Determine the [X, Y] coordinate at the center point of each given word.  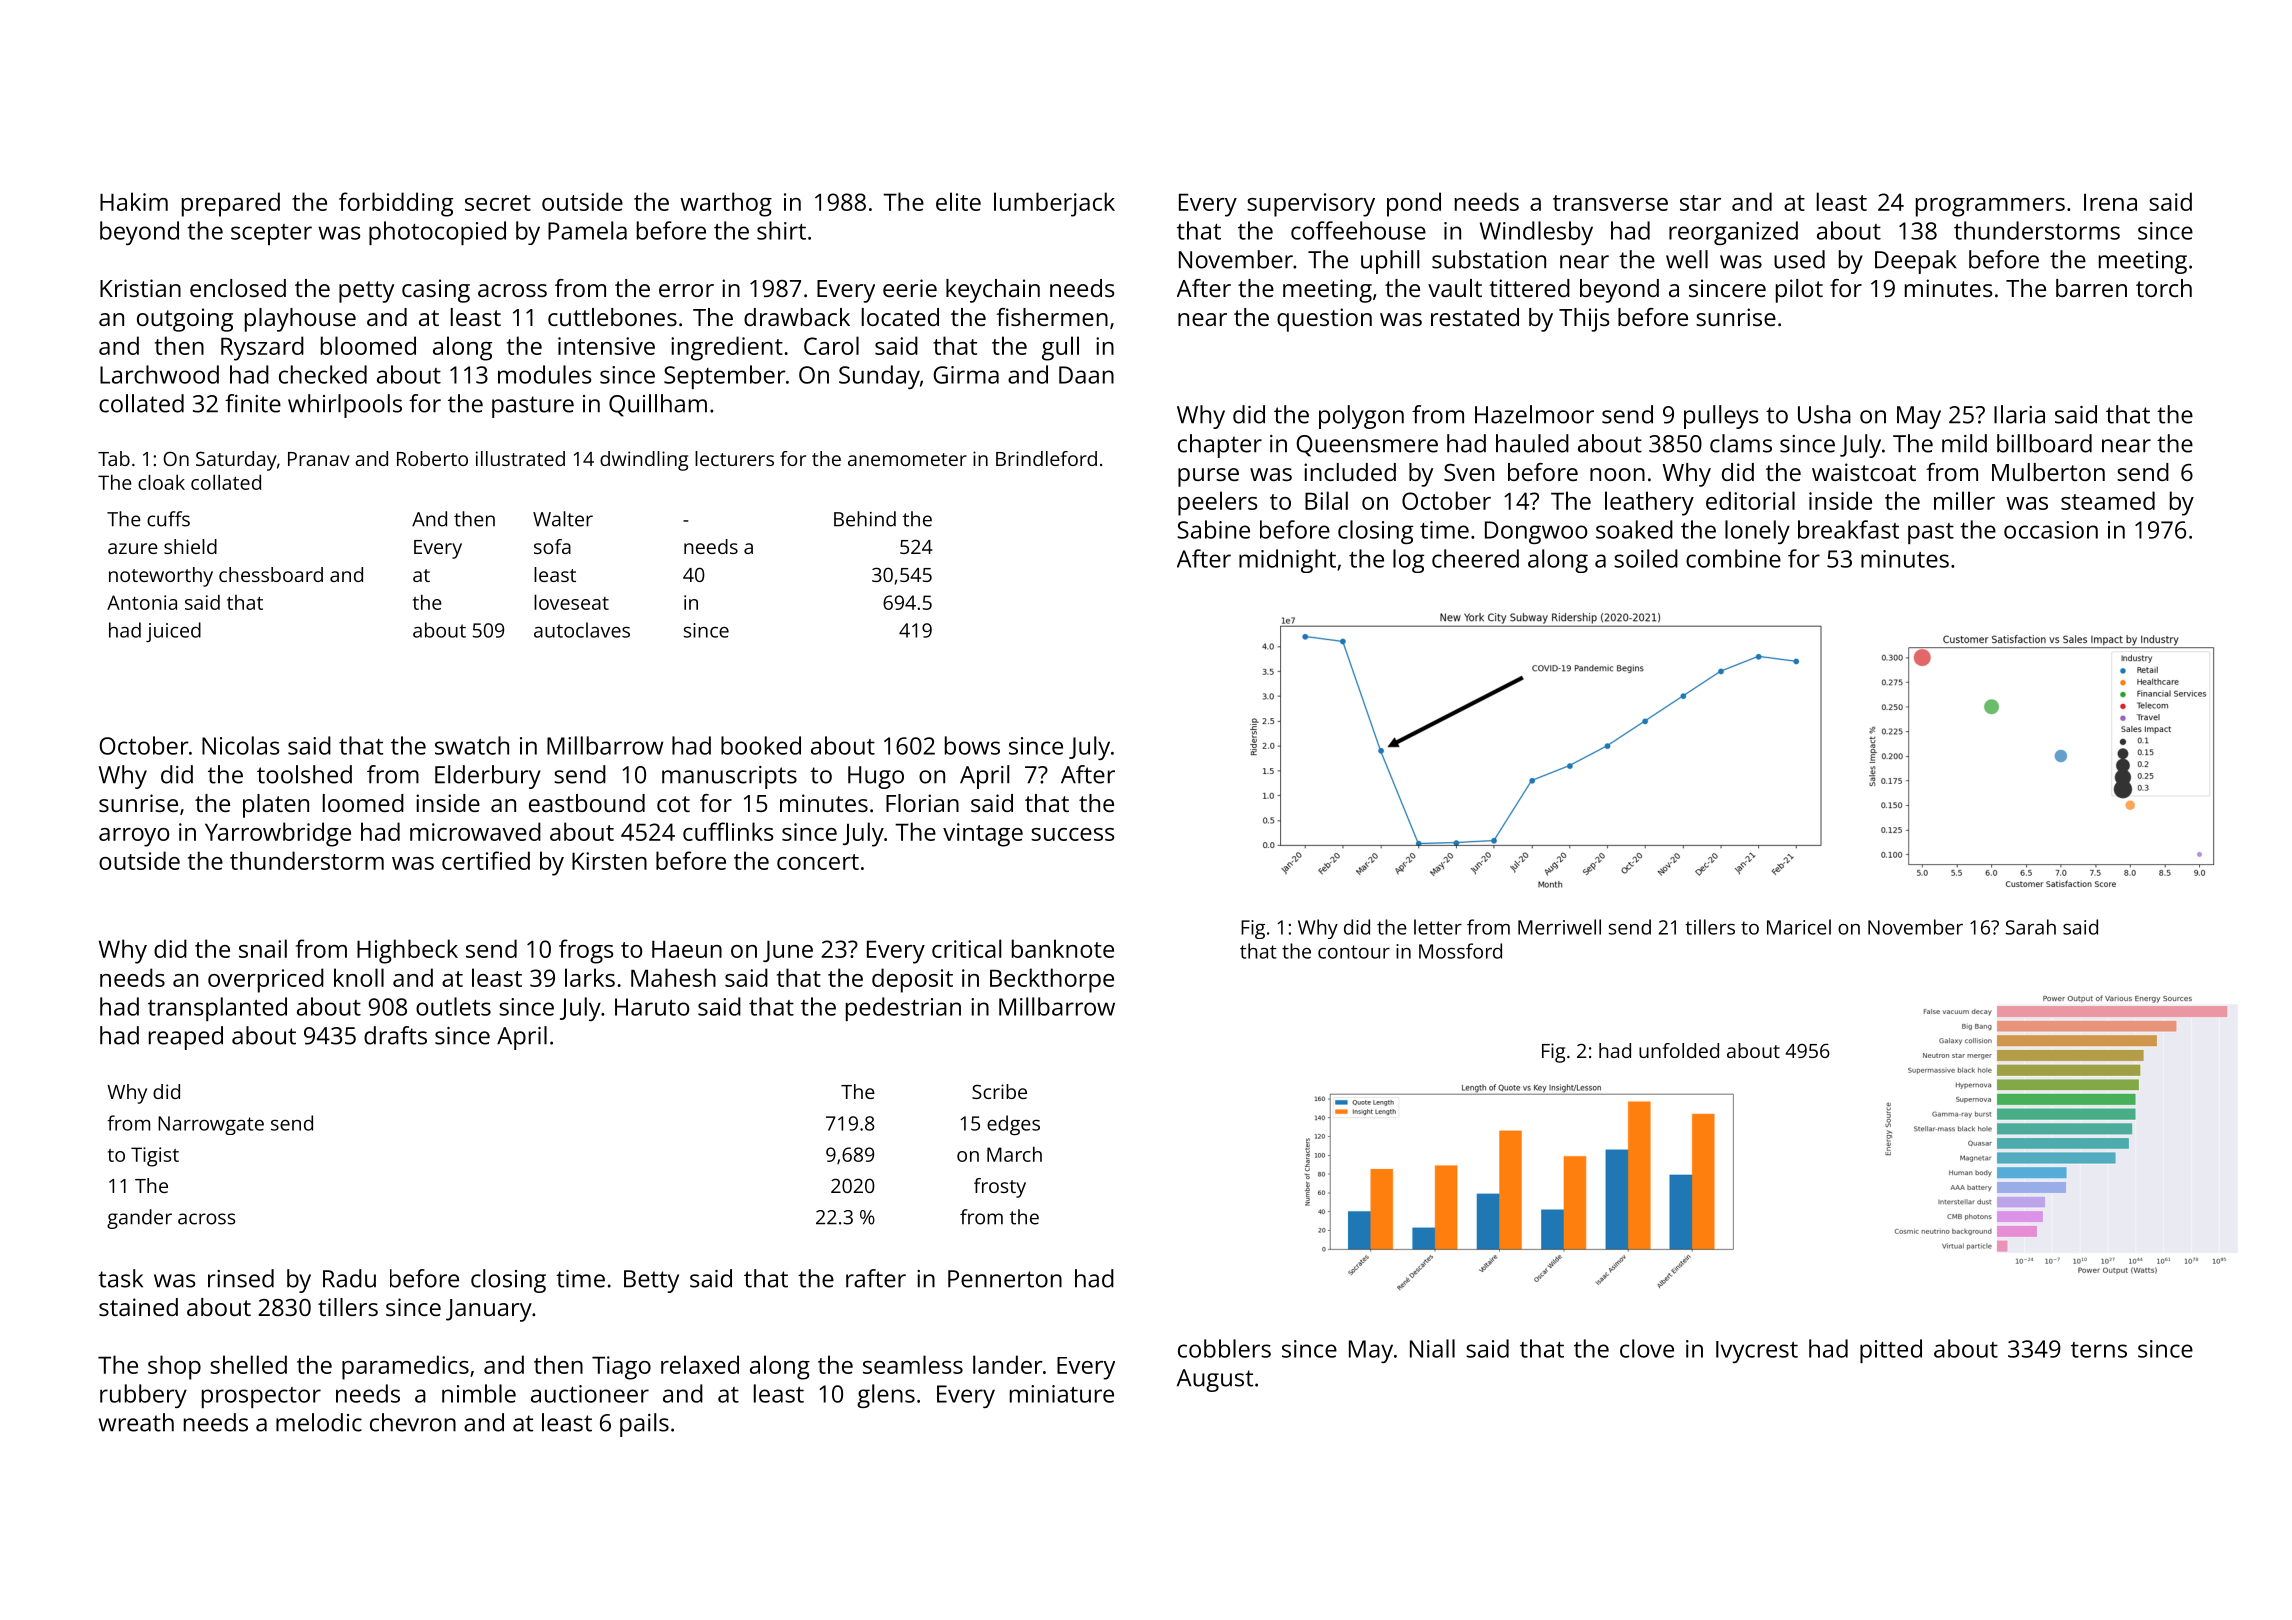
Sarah [2031, 927]
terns [2099, 1350]
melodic [319, 1422]
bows [972, 745]
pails [644, 1425]
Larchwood [159, 374]
